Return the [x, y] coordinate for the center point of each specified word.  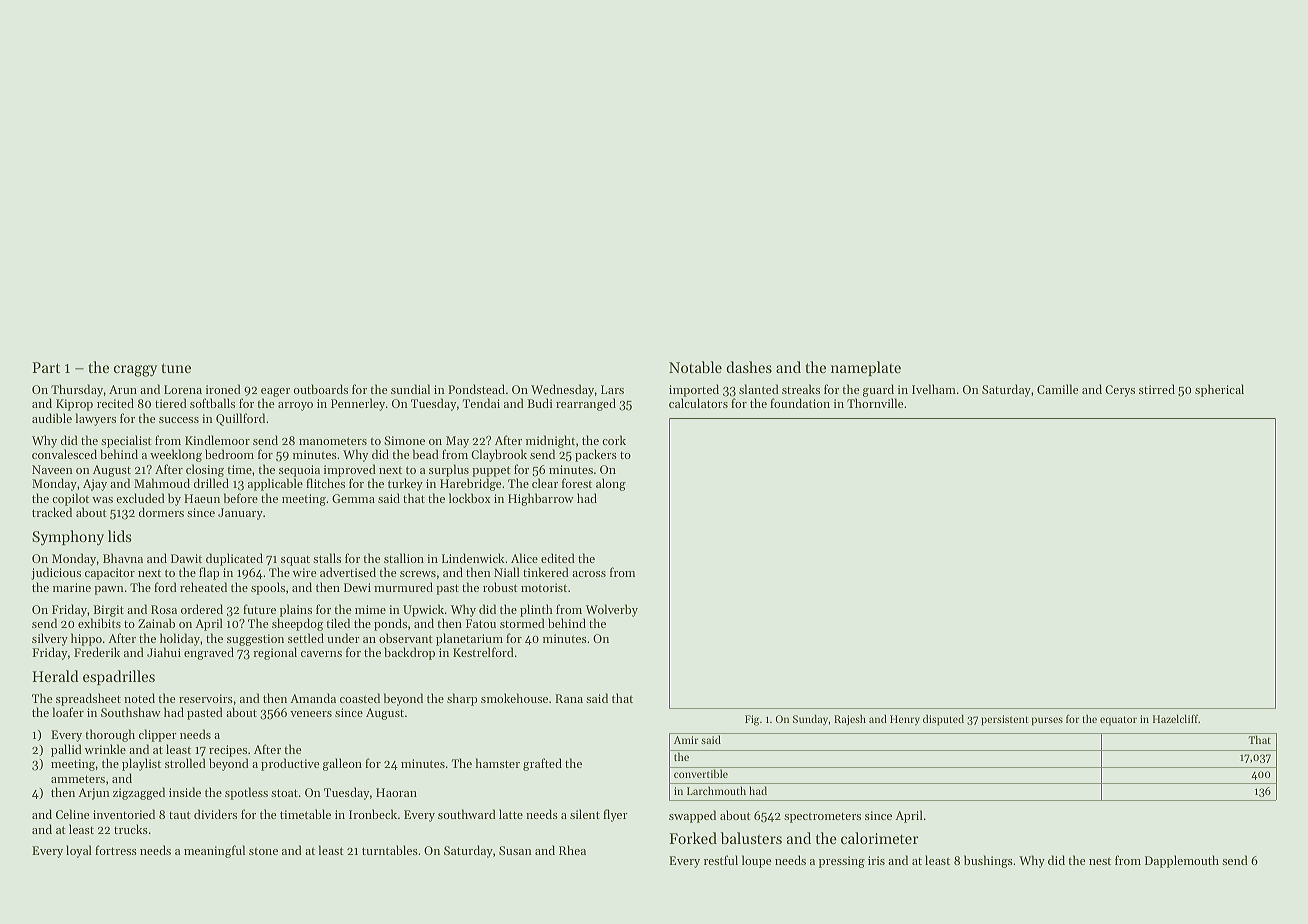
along [611, 484]
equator [1118, 721]
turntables [390, 850]
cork [614, 440]
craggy [135, 371]
